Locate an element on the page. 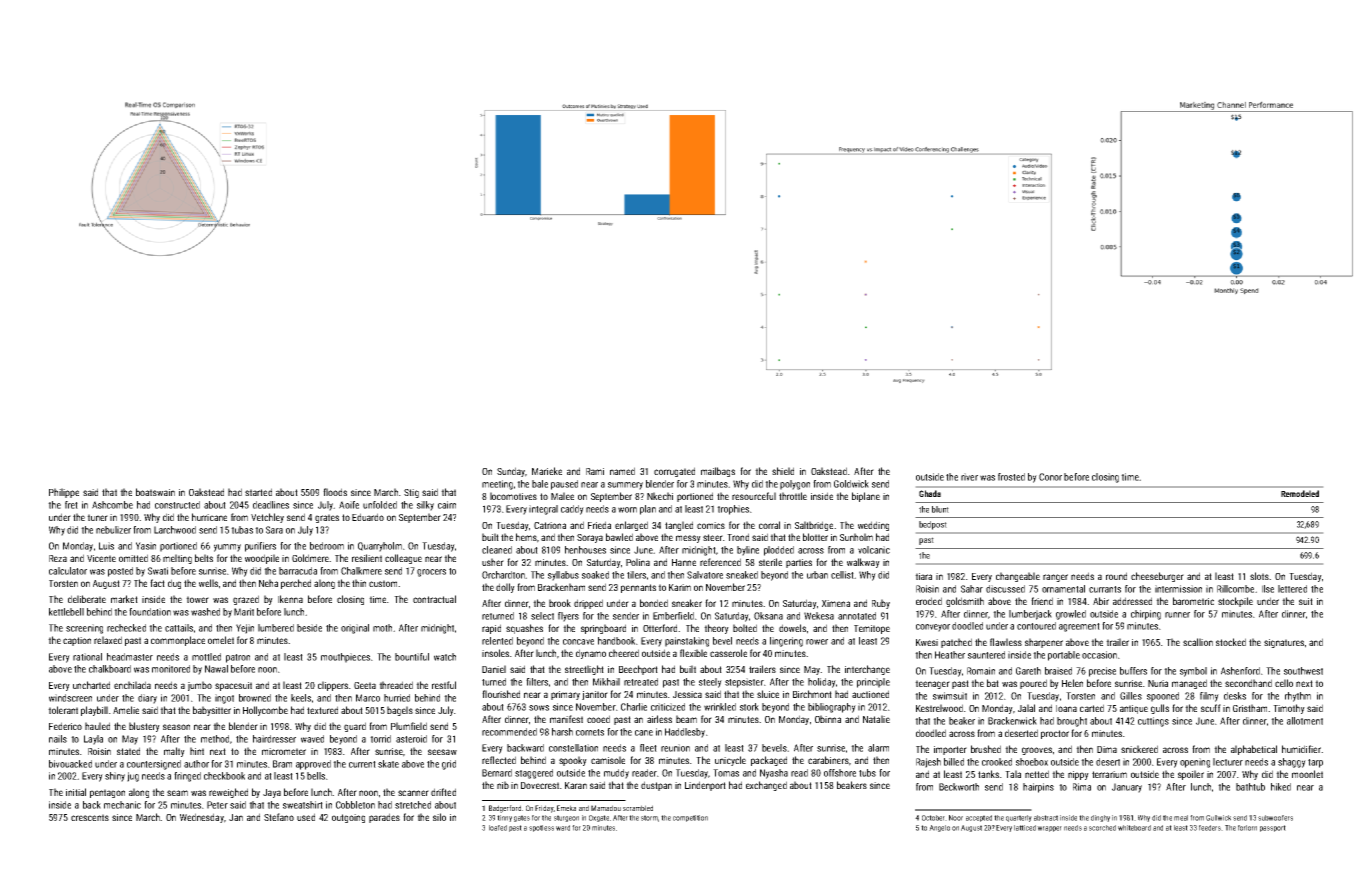 This document has width=1372, height=887. bagels is located at coordinates (400, 711).
